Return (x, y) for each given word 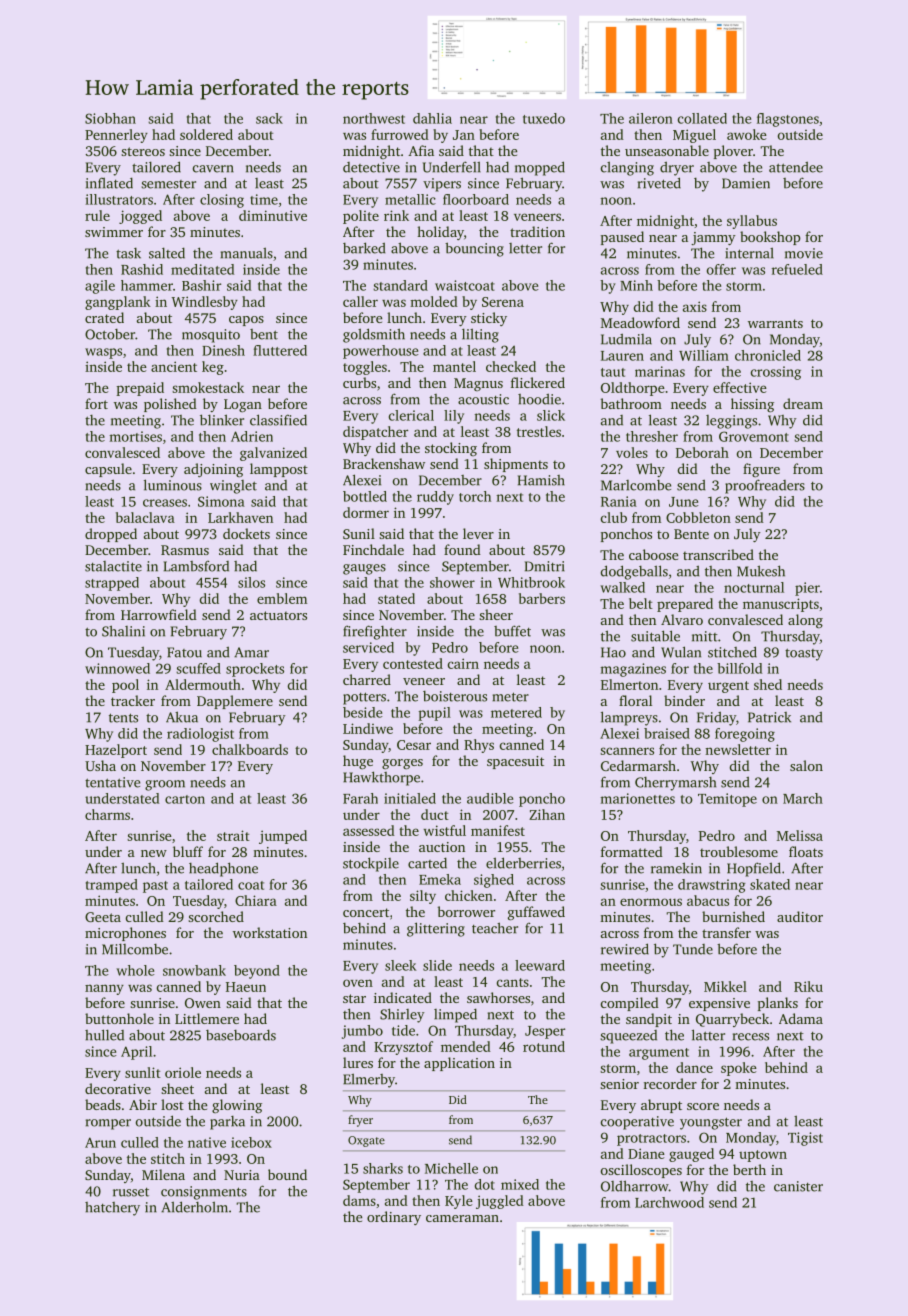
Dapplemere (235, 702)
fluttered (280, 350)
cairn (463, 663)
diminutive (273, 215)
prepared (685, 605)
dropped (111, 535)
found (462, 549)
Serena (503, 302)
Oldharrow (635, 1186)
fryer (360, 1121)
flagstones (788, 120)
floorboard (476, 199)
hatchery (112, 1209)
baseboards (241, 1035)
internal (749, 253)
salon (806, 765)
